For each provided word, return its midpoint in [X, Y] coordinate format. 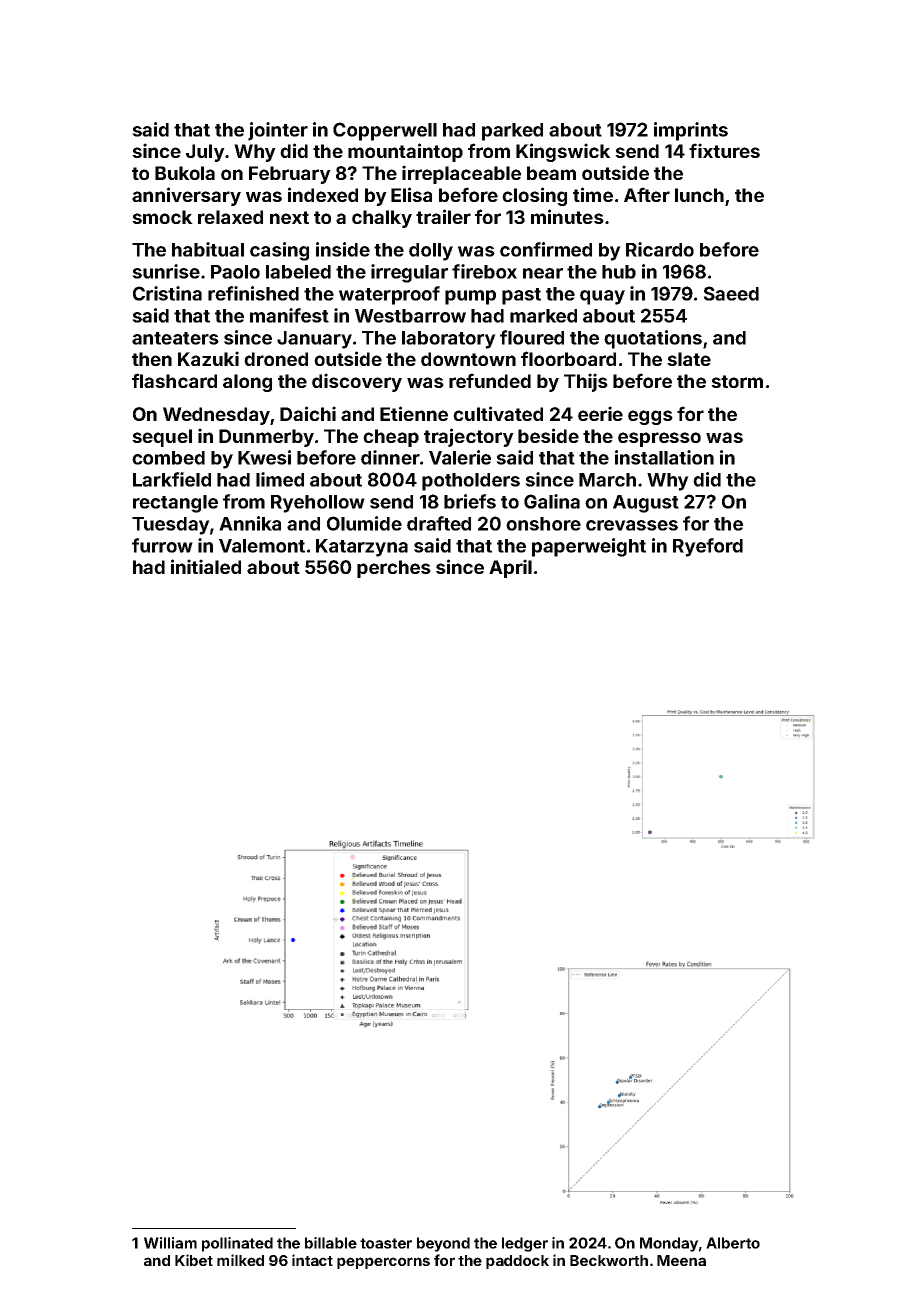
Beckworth [609, 1260]
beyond [443, 1244]
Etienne [414, 413]
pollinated [237, 1244]
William [170, 1243]
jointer [278, 131]
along [247, 383]
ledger [525, 1244]
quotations [653, 339]
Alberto [733, 1243]
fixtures [724, 150]
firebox [484, 271]
